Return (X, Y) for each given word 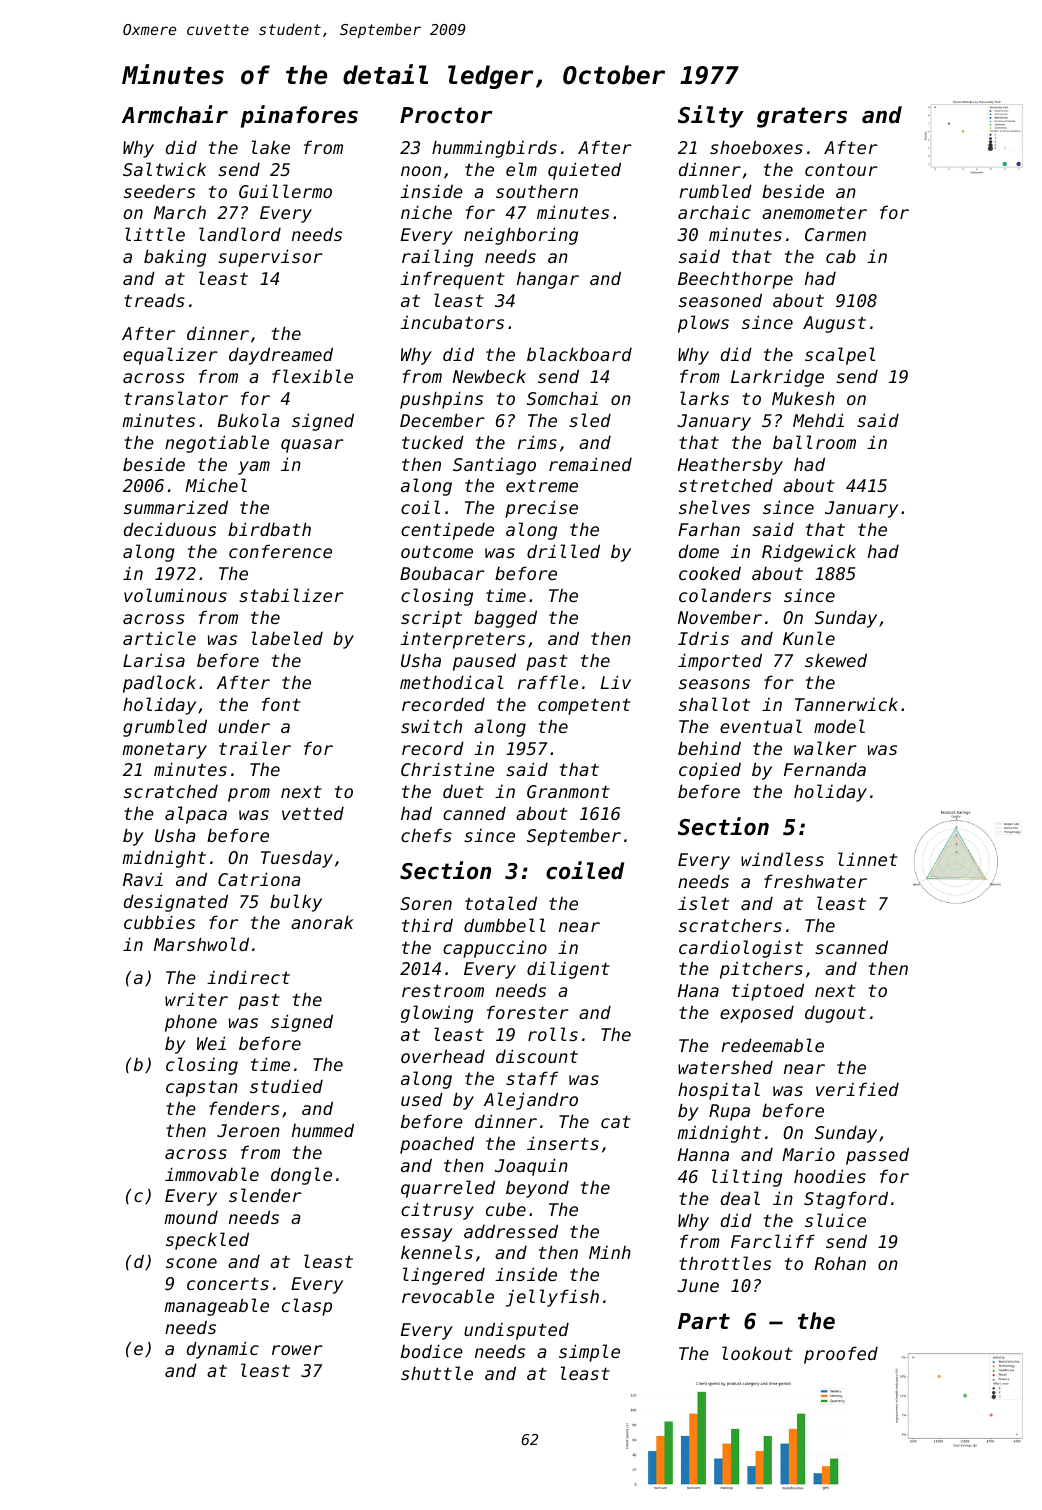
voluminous (175, 595)
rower (297, 1350)
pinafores (299, 116)
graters (802, 117)
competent (584, 706)
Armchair (175, 114)
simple (589, 1353)
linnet (868, 859)
